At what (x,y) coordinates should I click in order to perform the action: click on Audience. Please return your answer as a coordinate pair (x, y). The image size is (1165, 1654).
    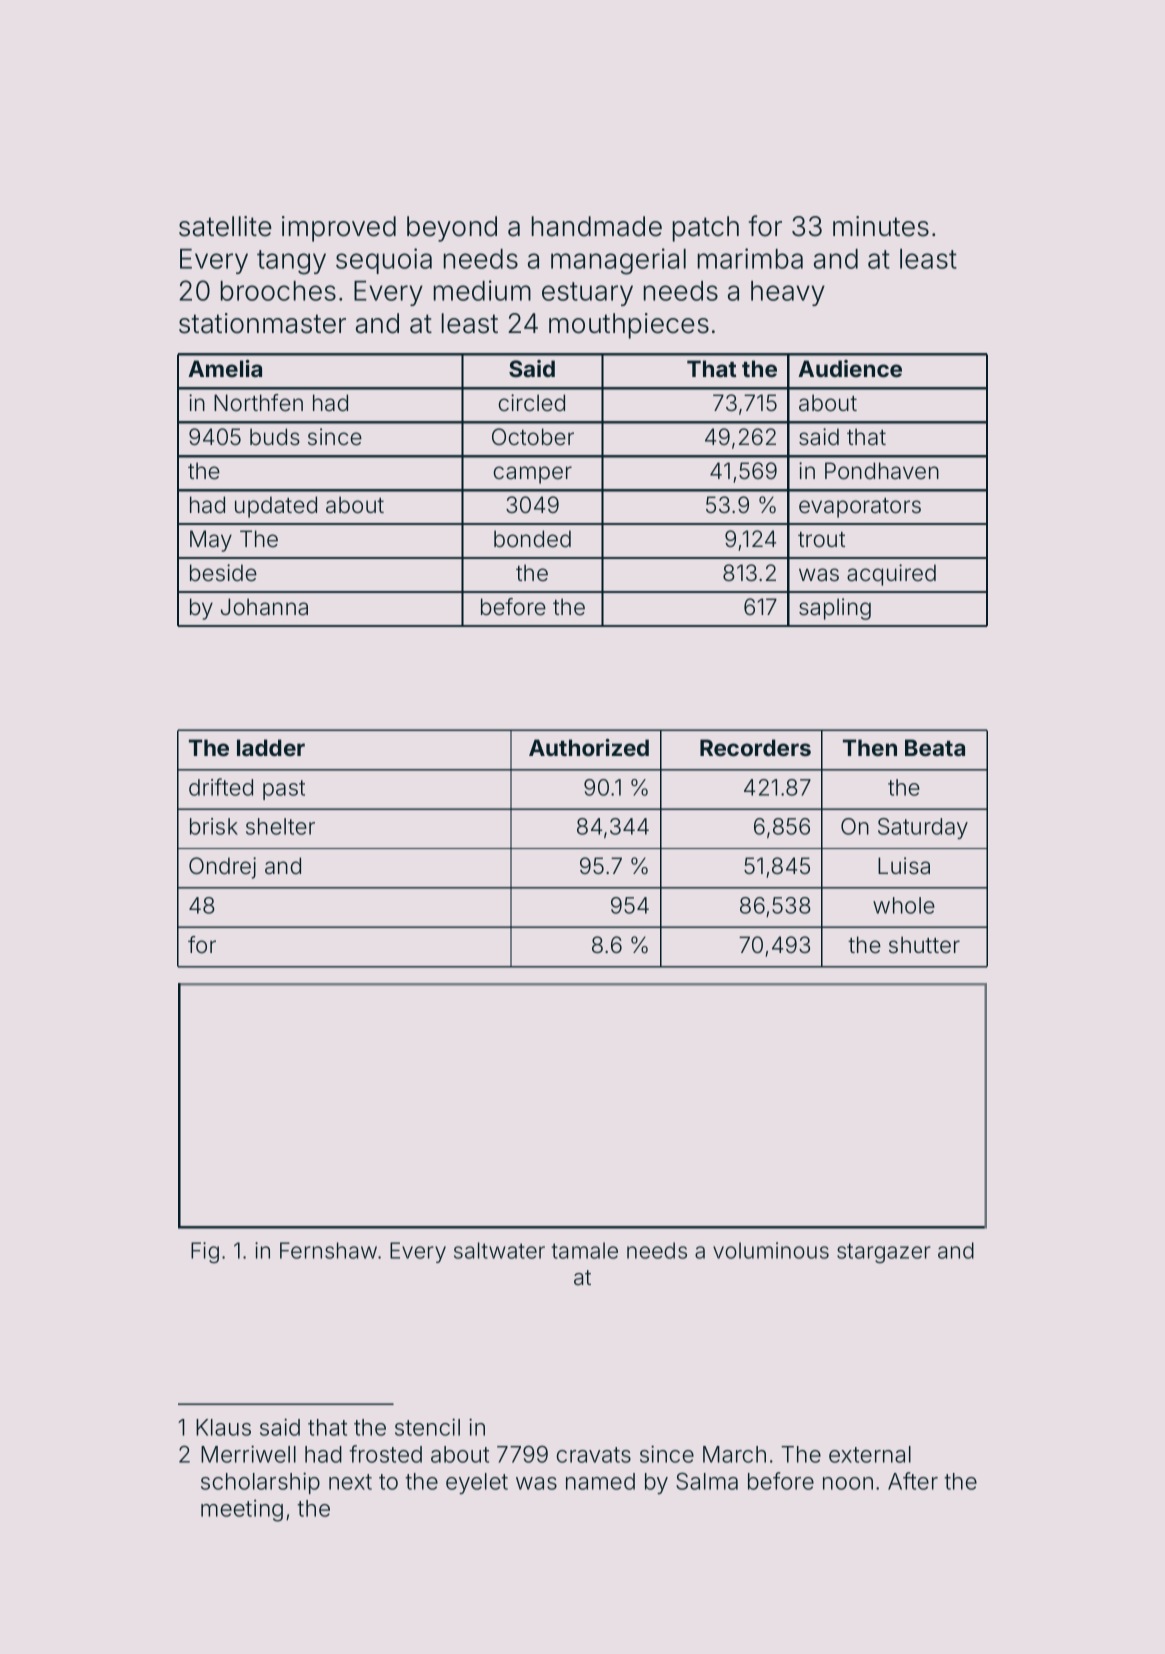
    Looking at the image, I should click on (850, 368).
